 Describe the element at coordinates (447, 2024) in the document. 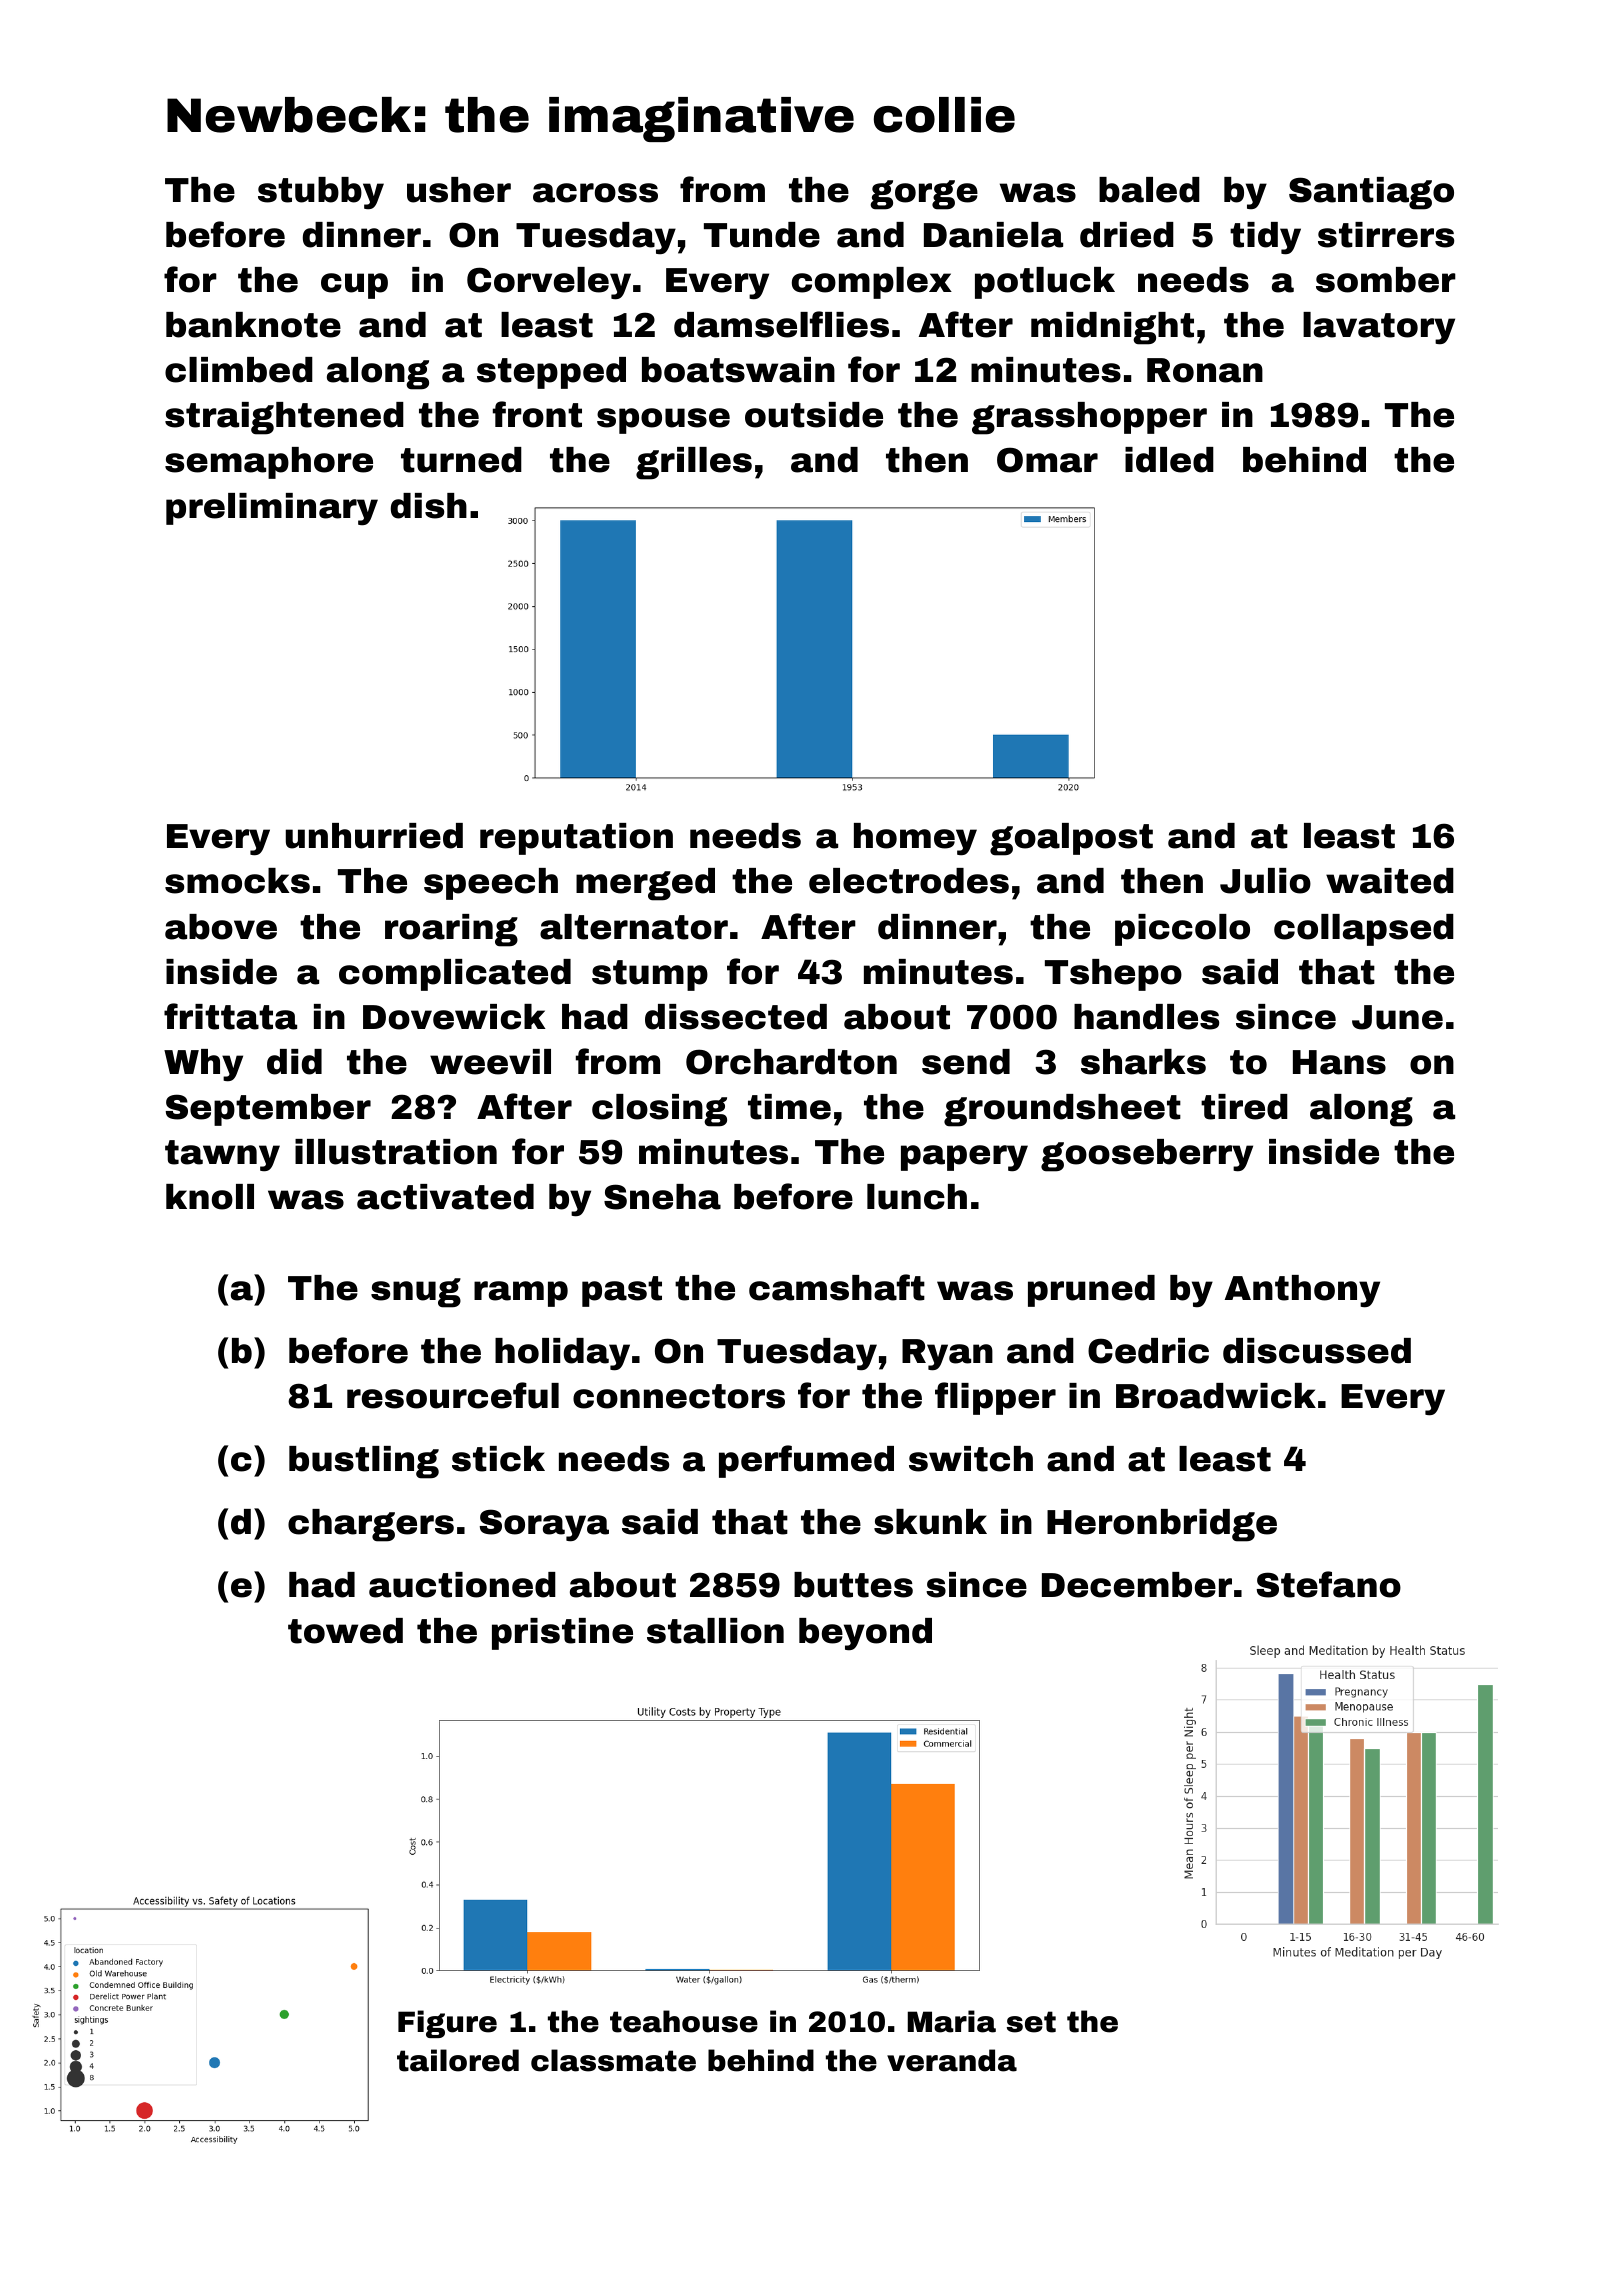

I see `Figure` at that location.
